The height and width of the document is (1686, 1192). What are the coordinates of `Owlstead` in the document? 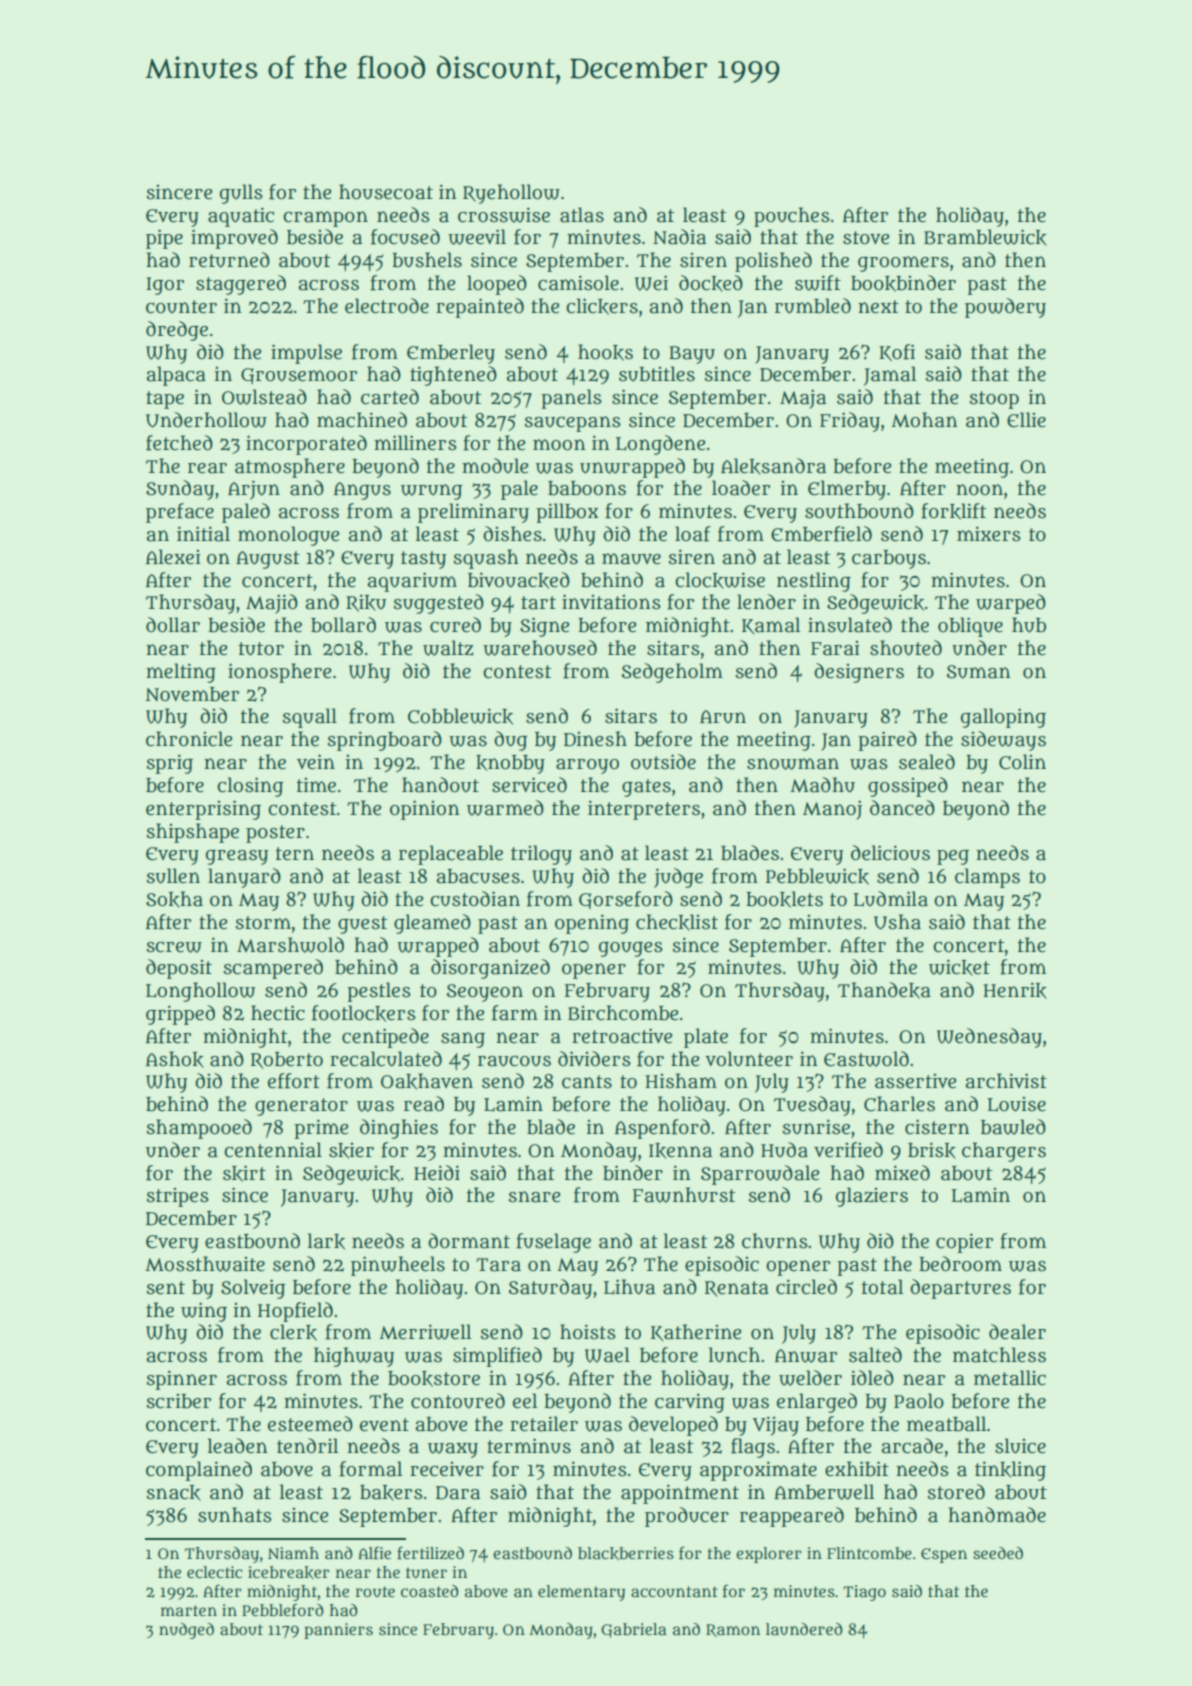 It's located at (264, 397).
